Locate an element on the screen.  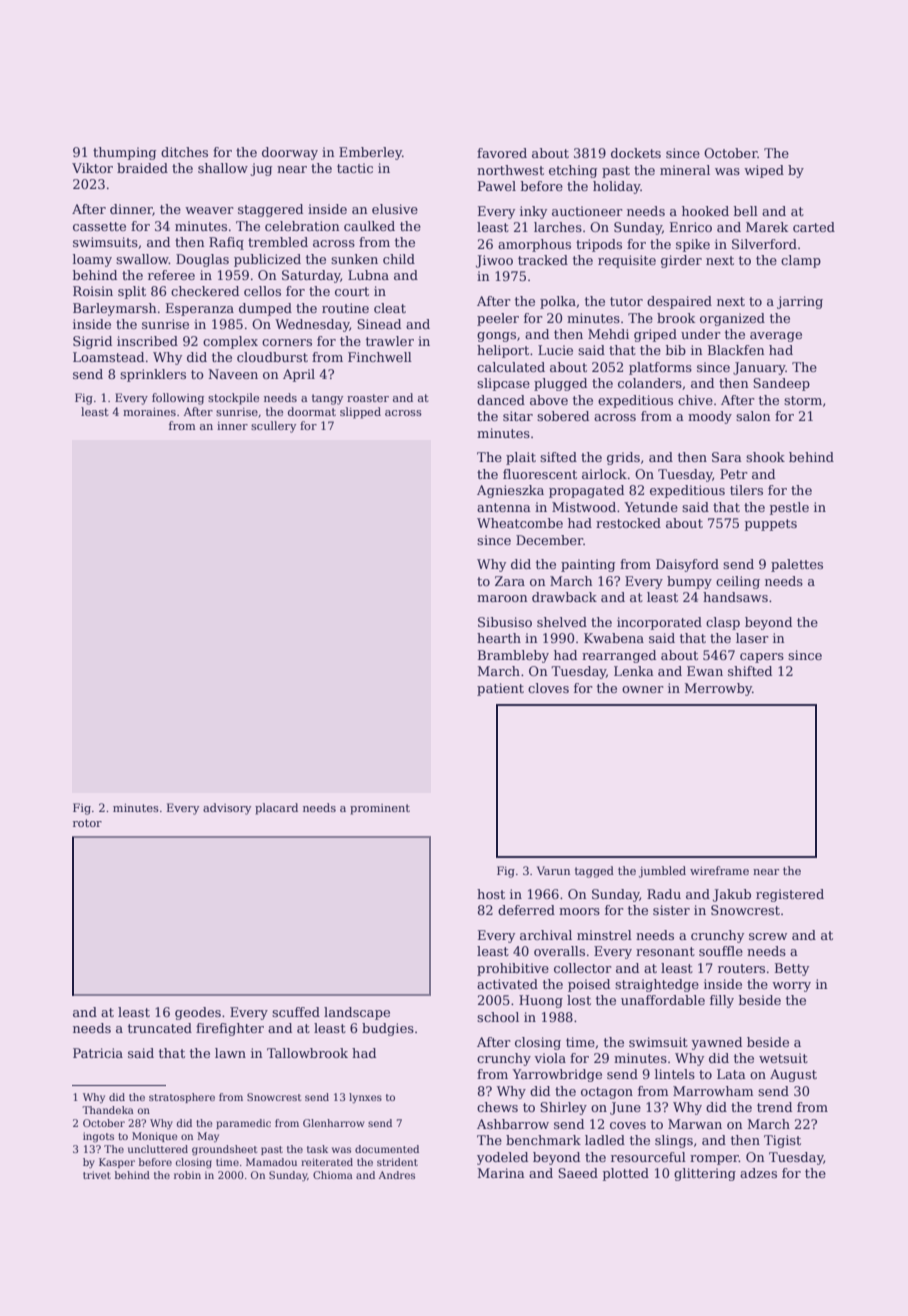
storm is located at coordinates (803, 400).
